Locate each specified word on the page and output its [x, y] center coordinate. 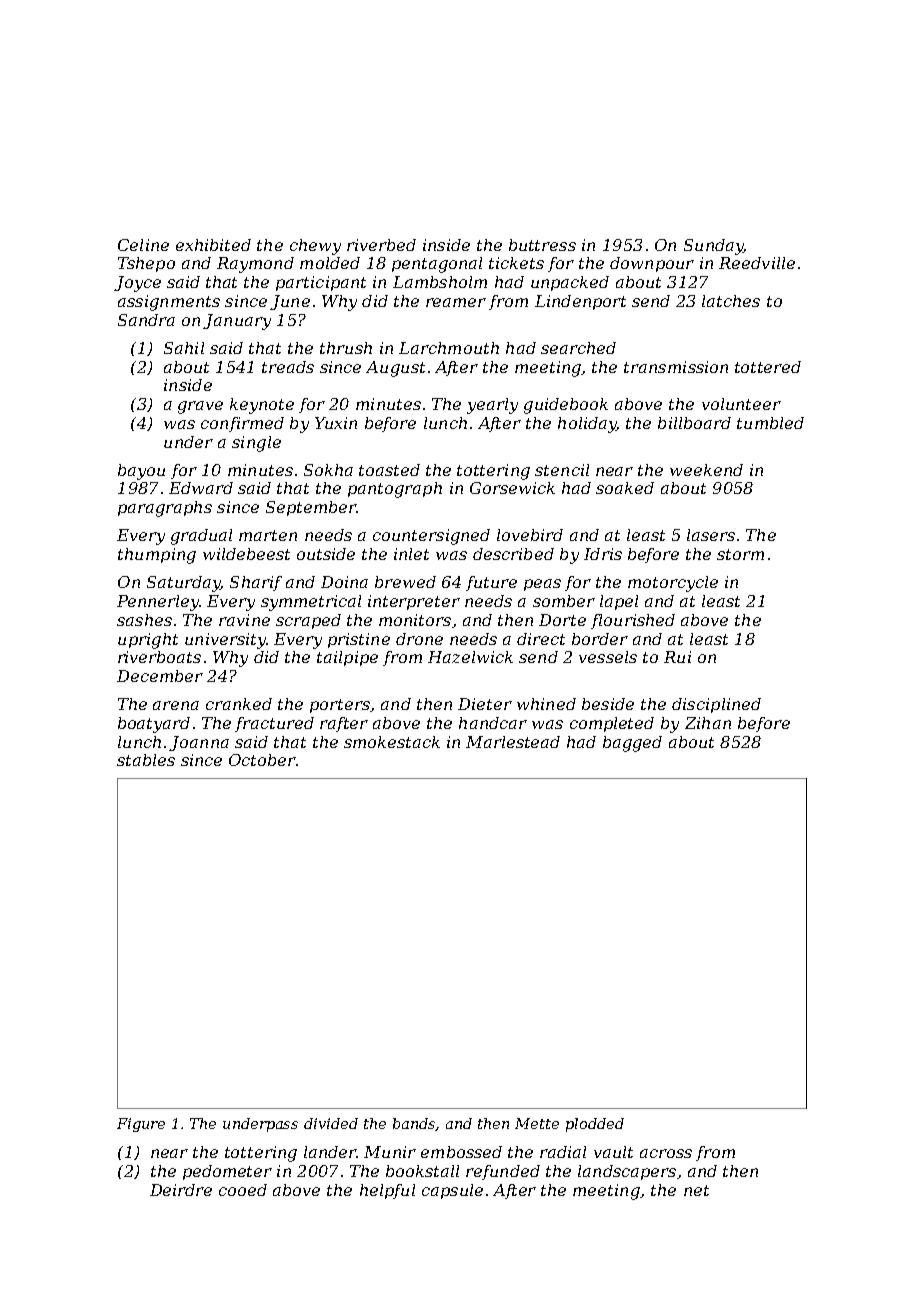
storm [740, 554]
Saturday [183, 584]
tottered [768, 367]
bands [414, 1124]
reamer [456, 302]
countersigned [431, 537]
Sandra [146, 320]
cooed [243, 1190]
